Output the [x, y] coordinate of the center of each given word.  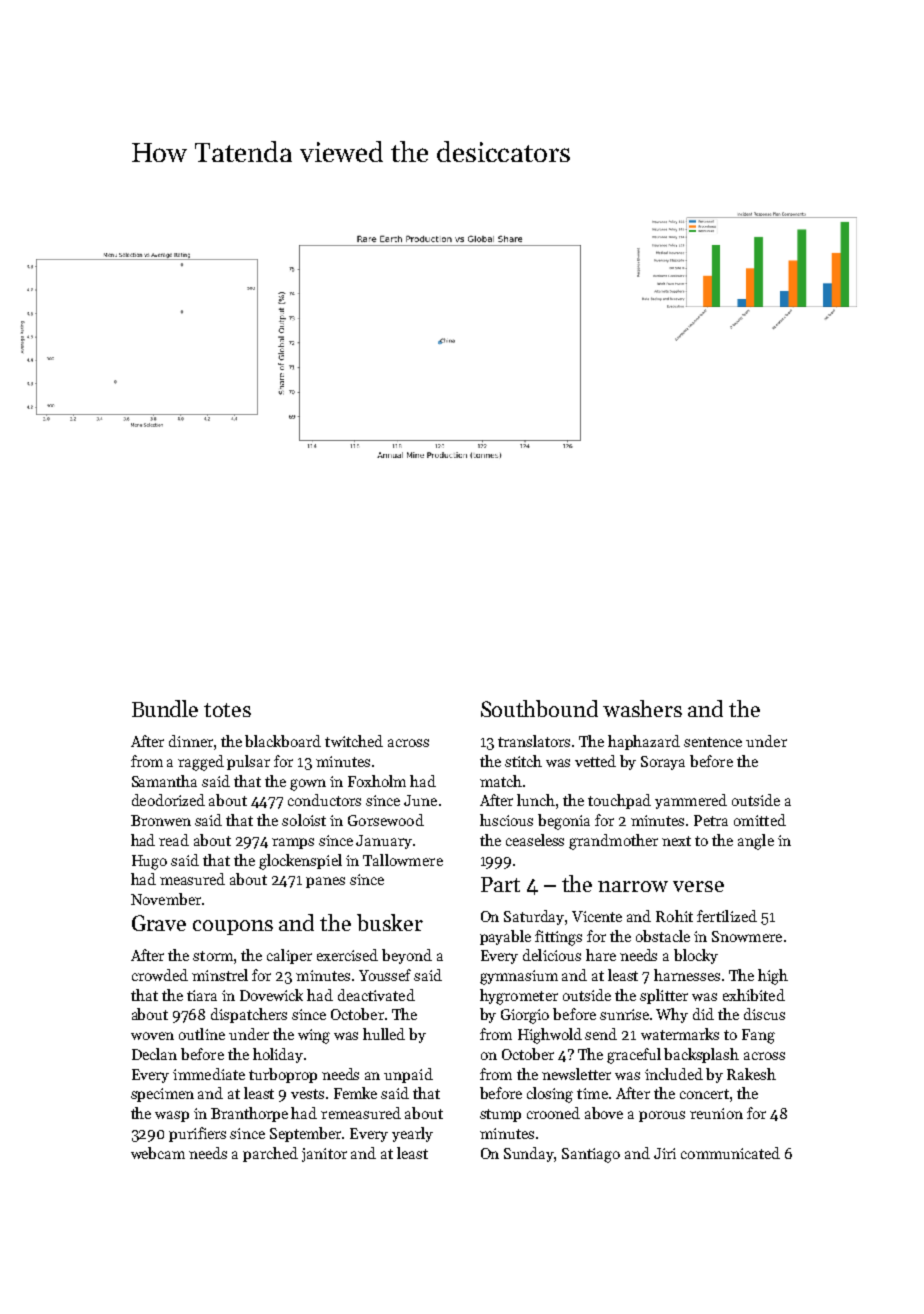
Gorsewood [386, 820]
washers [642, 708]
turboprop [283, 1075]
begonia [564, 822]
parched [270, 1154]
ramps [293, 843]
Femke [355, 1093]
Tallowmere [403, 860]
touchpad [619, 801]
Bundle [165, 708]
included [674, 1074]
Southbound [539, 708]
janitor [324, 1155]
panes [325, 882]
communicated [730, 1153]
